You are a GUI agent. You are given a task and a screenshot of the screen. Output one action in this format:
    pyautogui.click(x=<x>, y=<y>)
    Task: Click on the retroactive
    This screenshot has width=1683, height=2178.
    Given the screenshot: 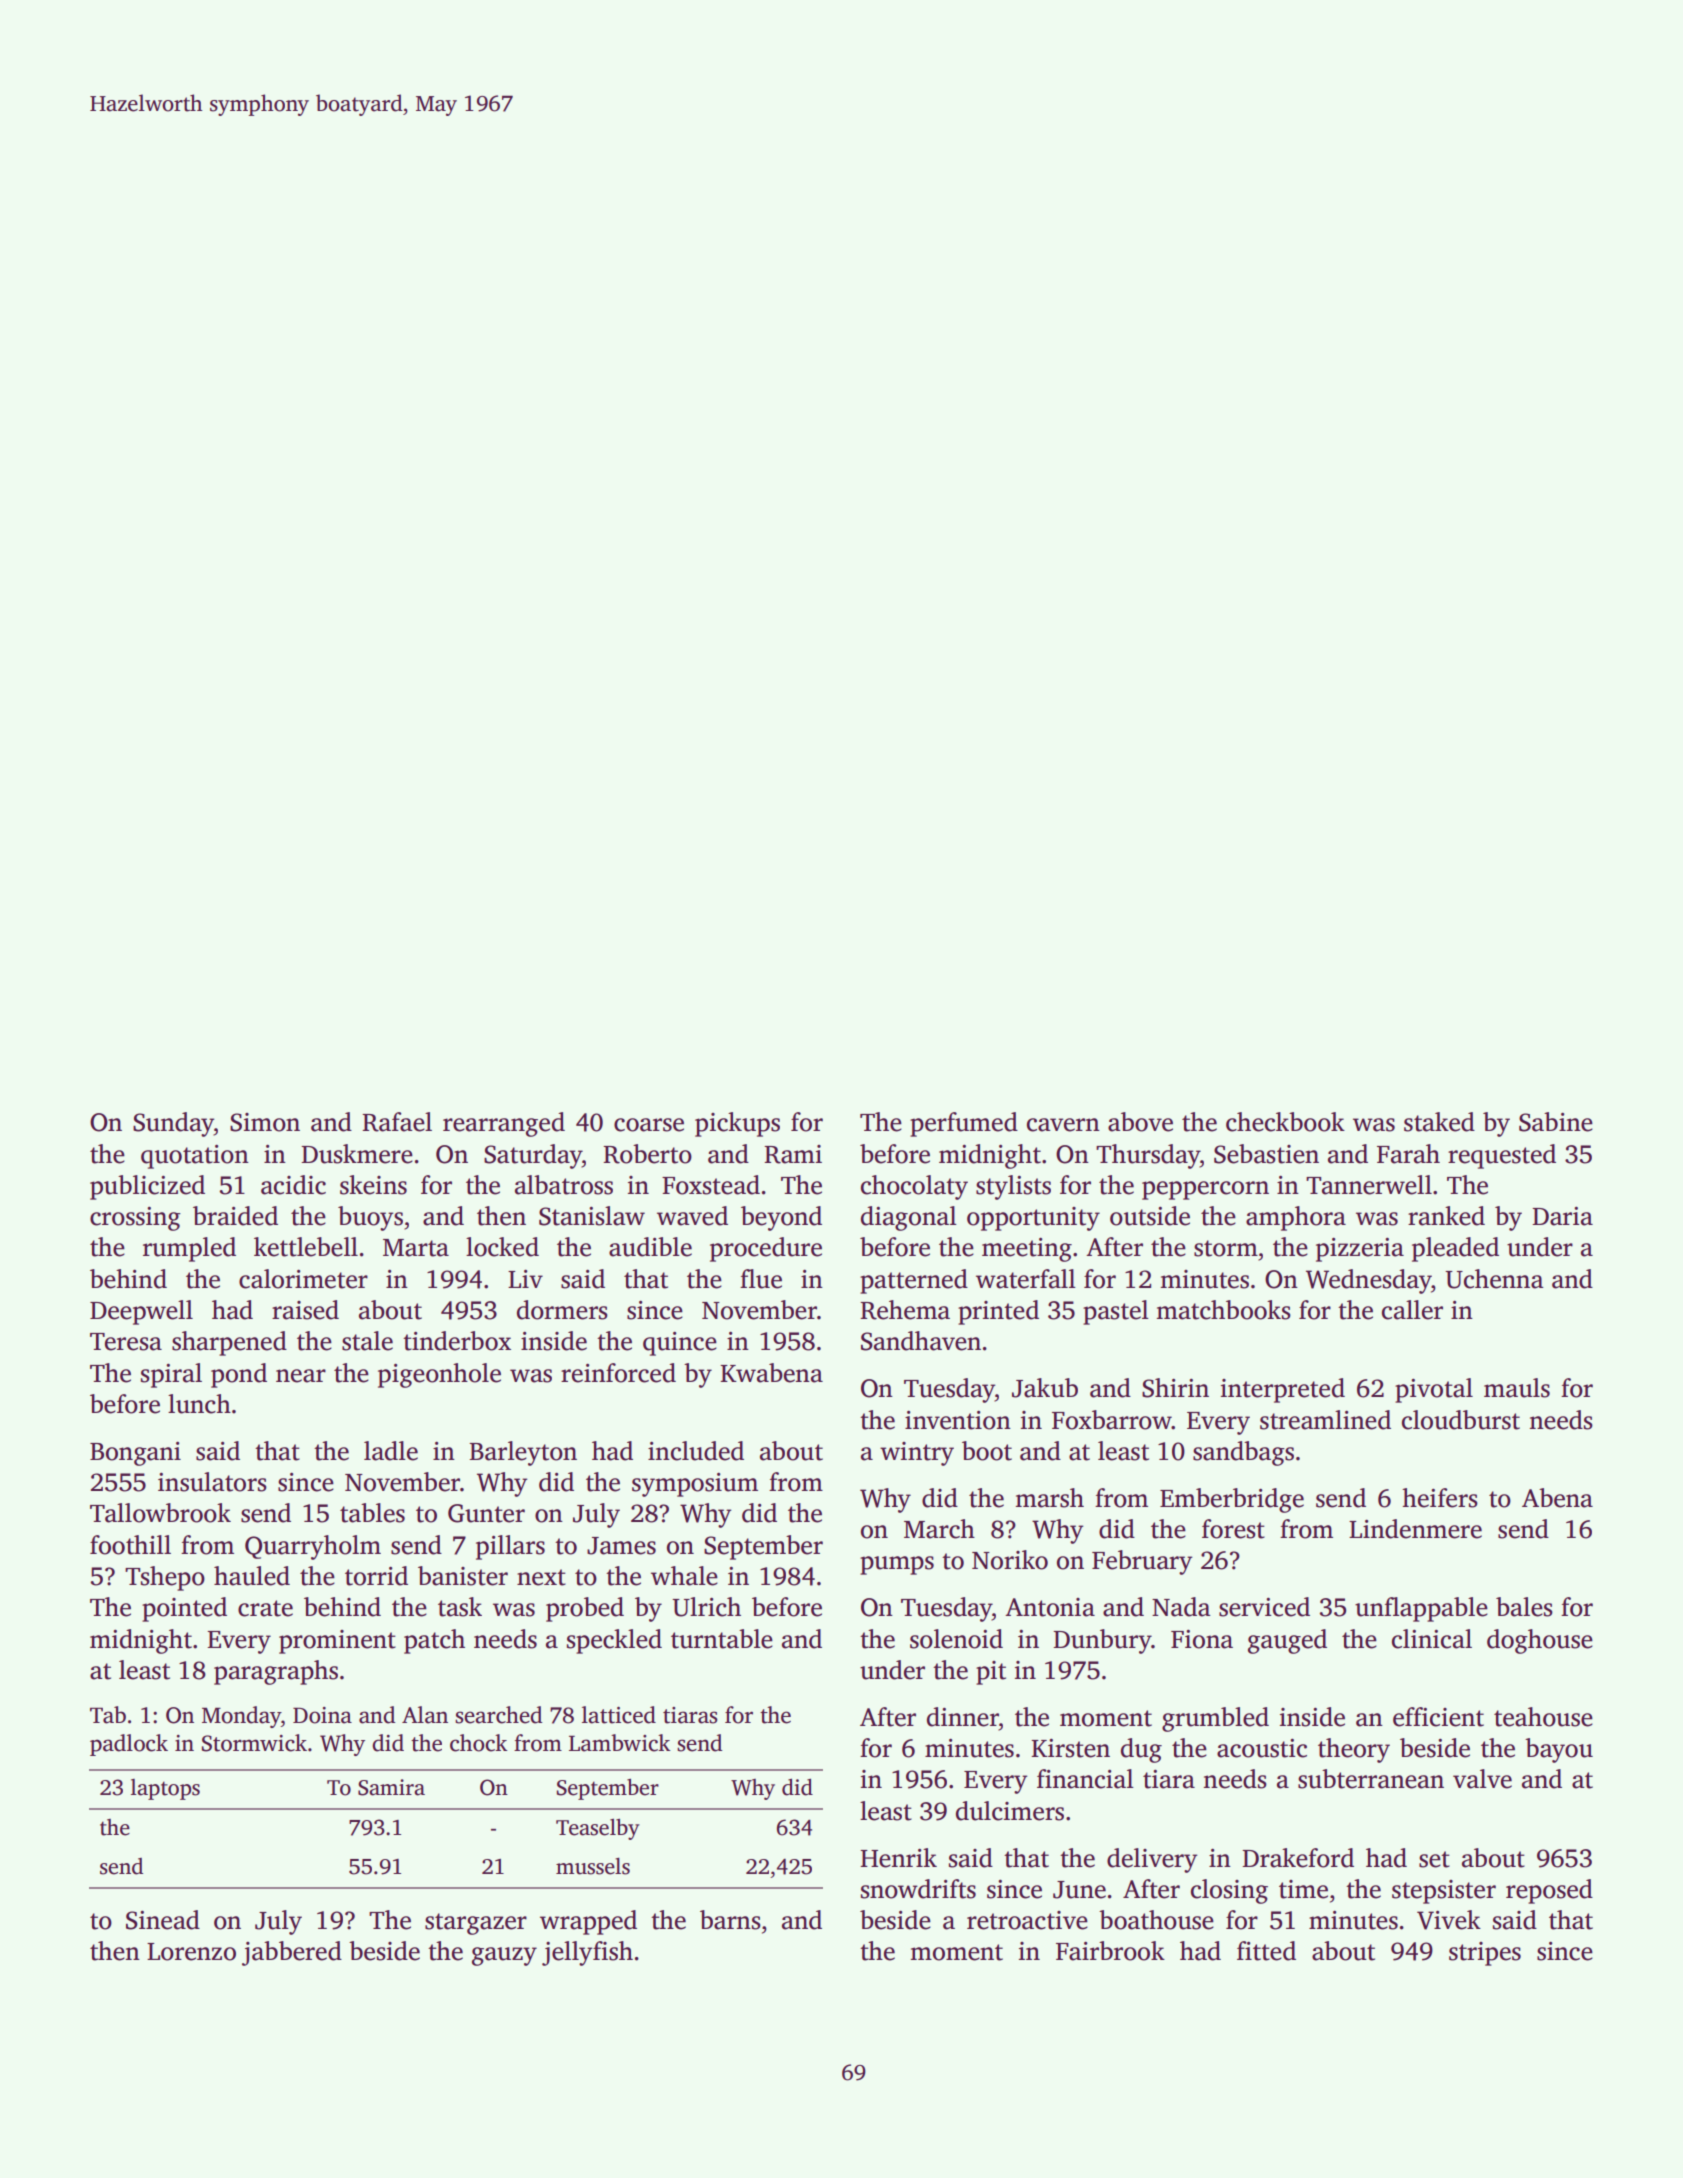 What is the action you would take?
    pyautogui.click(x=1027, y=1920)
